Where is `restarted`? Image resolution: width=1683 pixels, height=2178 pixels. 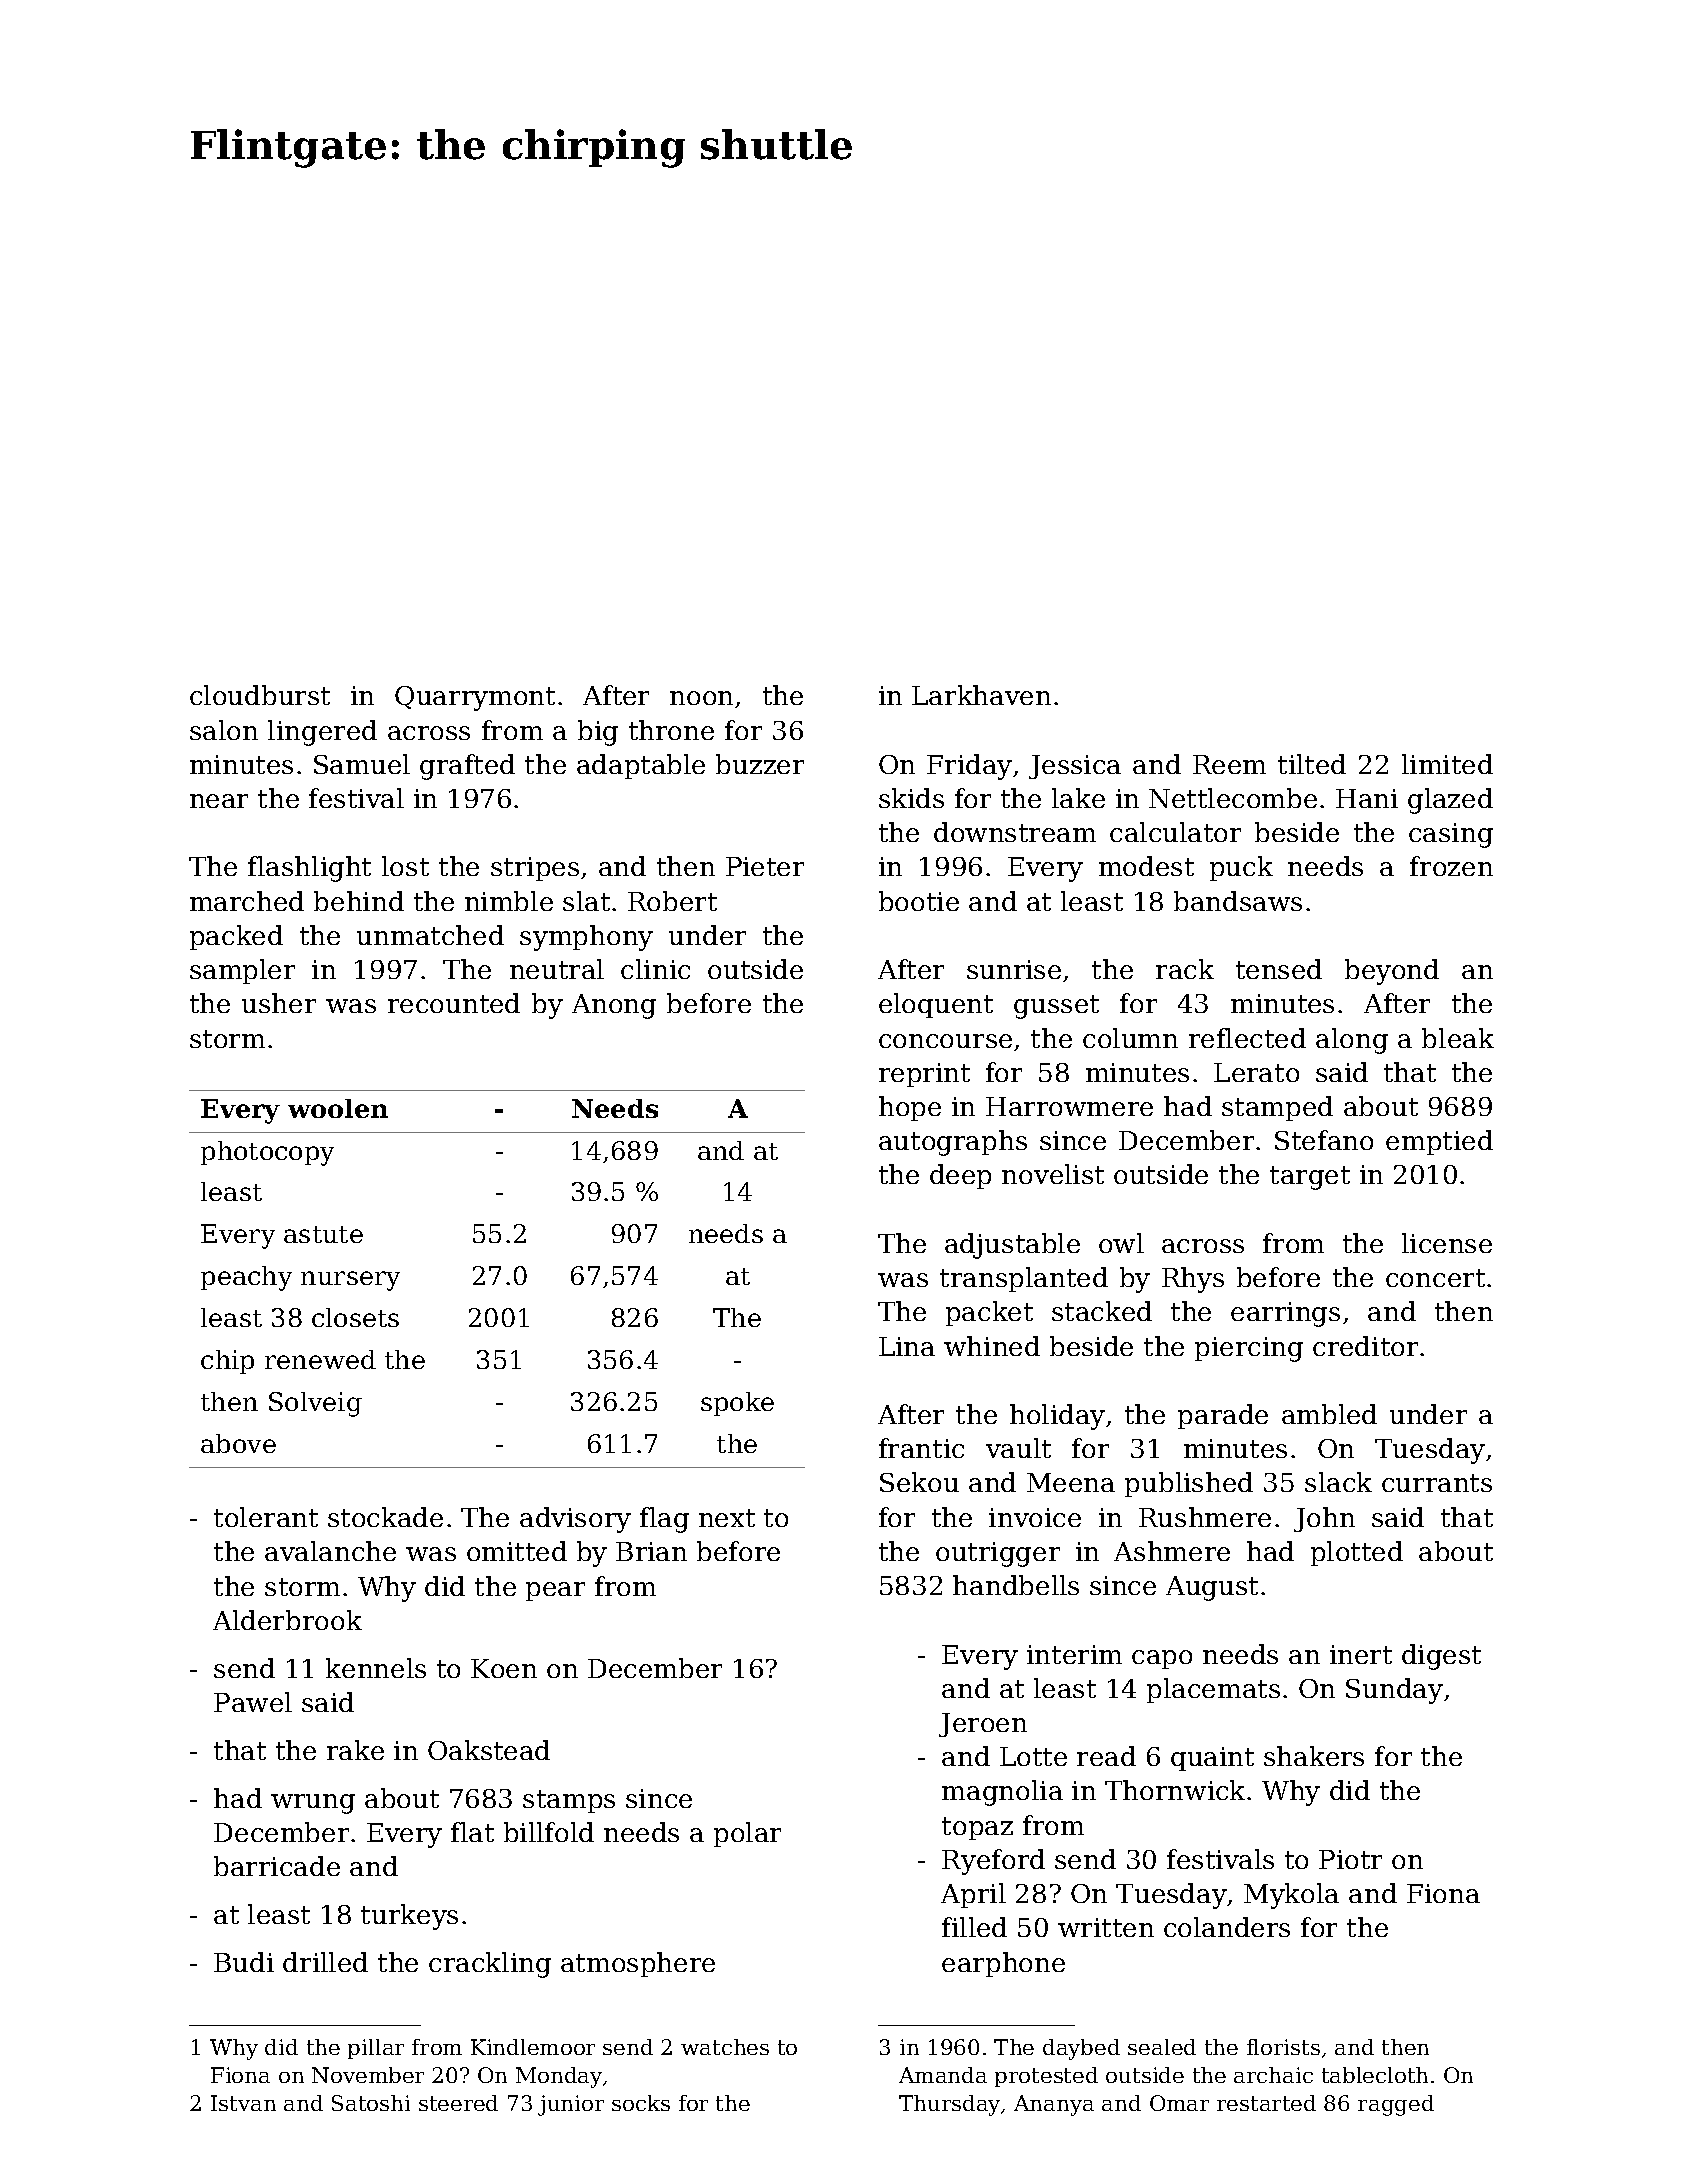 restarted is located at coordinates (1266, 2103).
